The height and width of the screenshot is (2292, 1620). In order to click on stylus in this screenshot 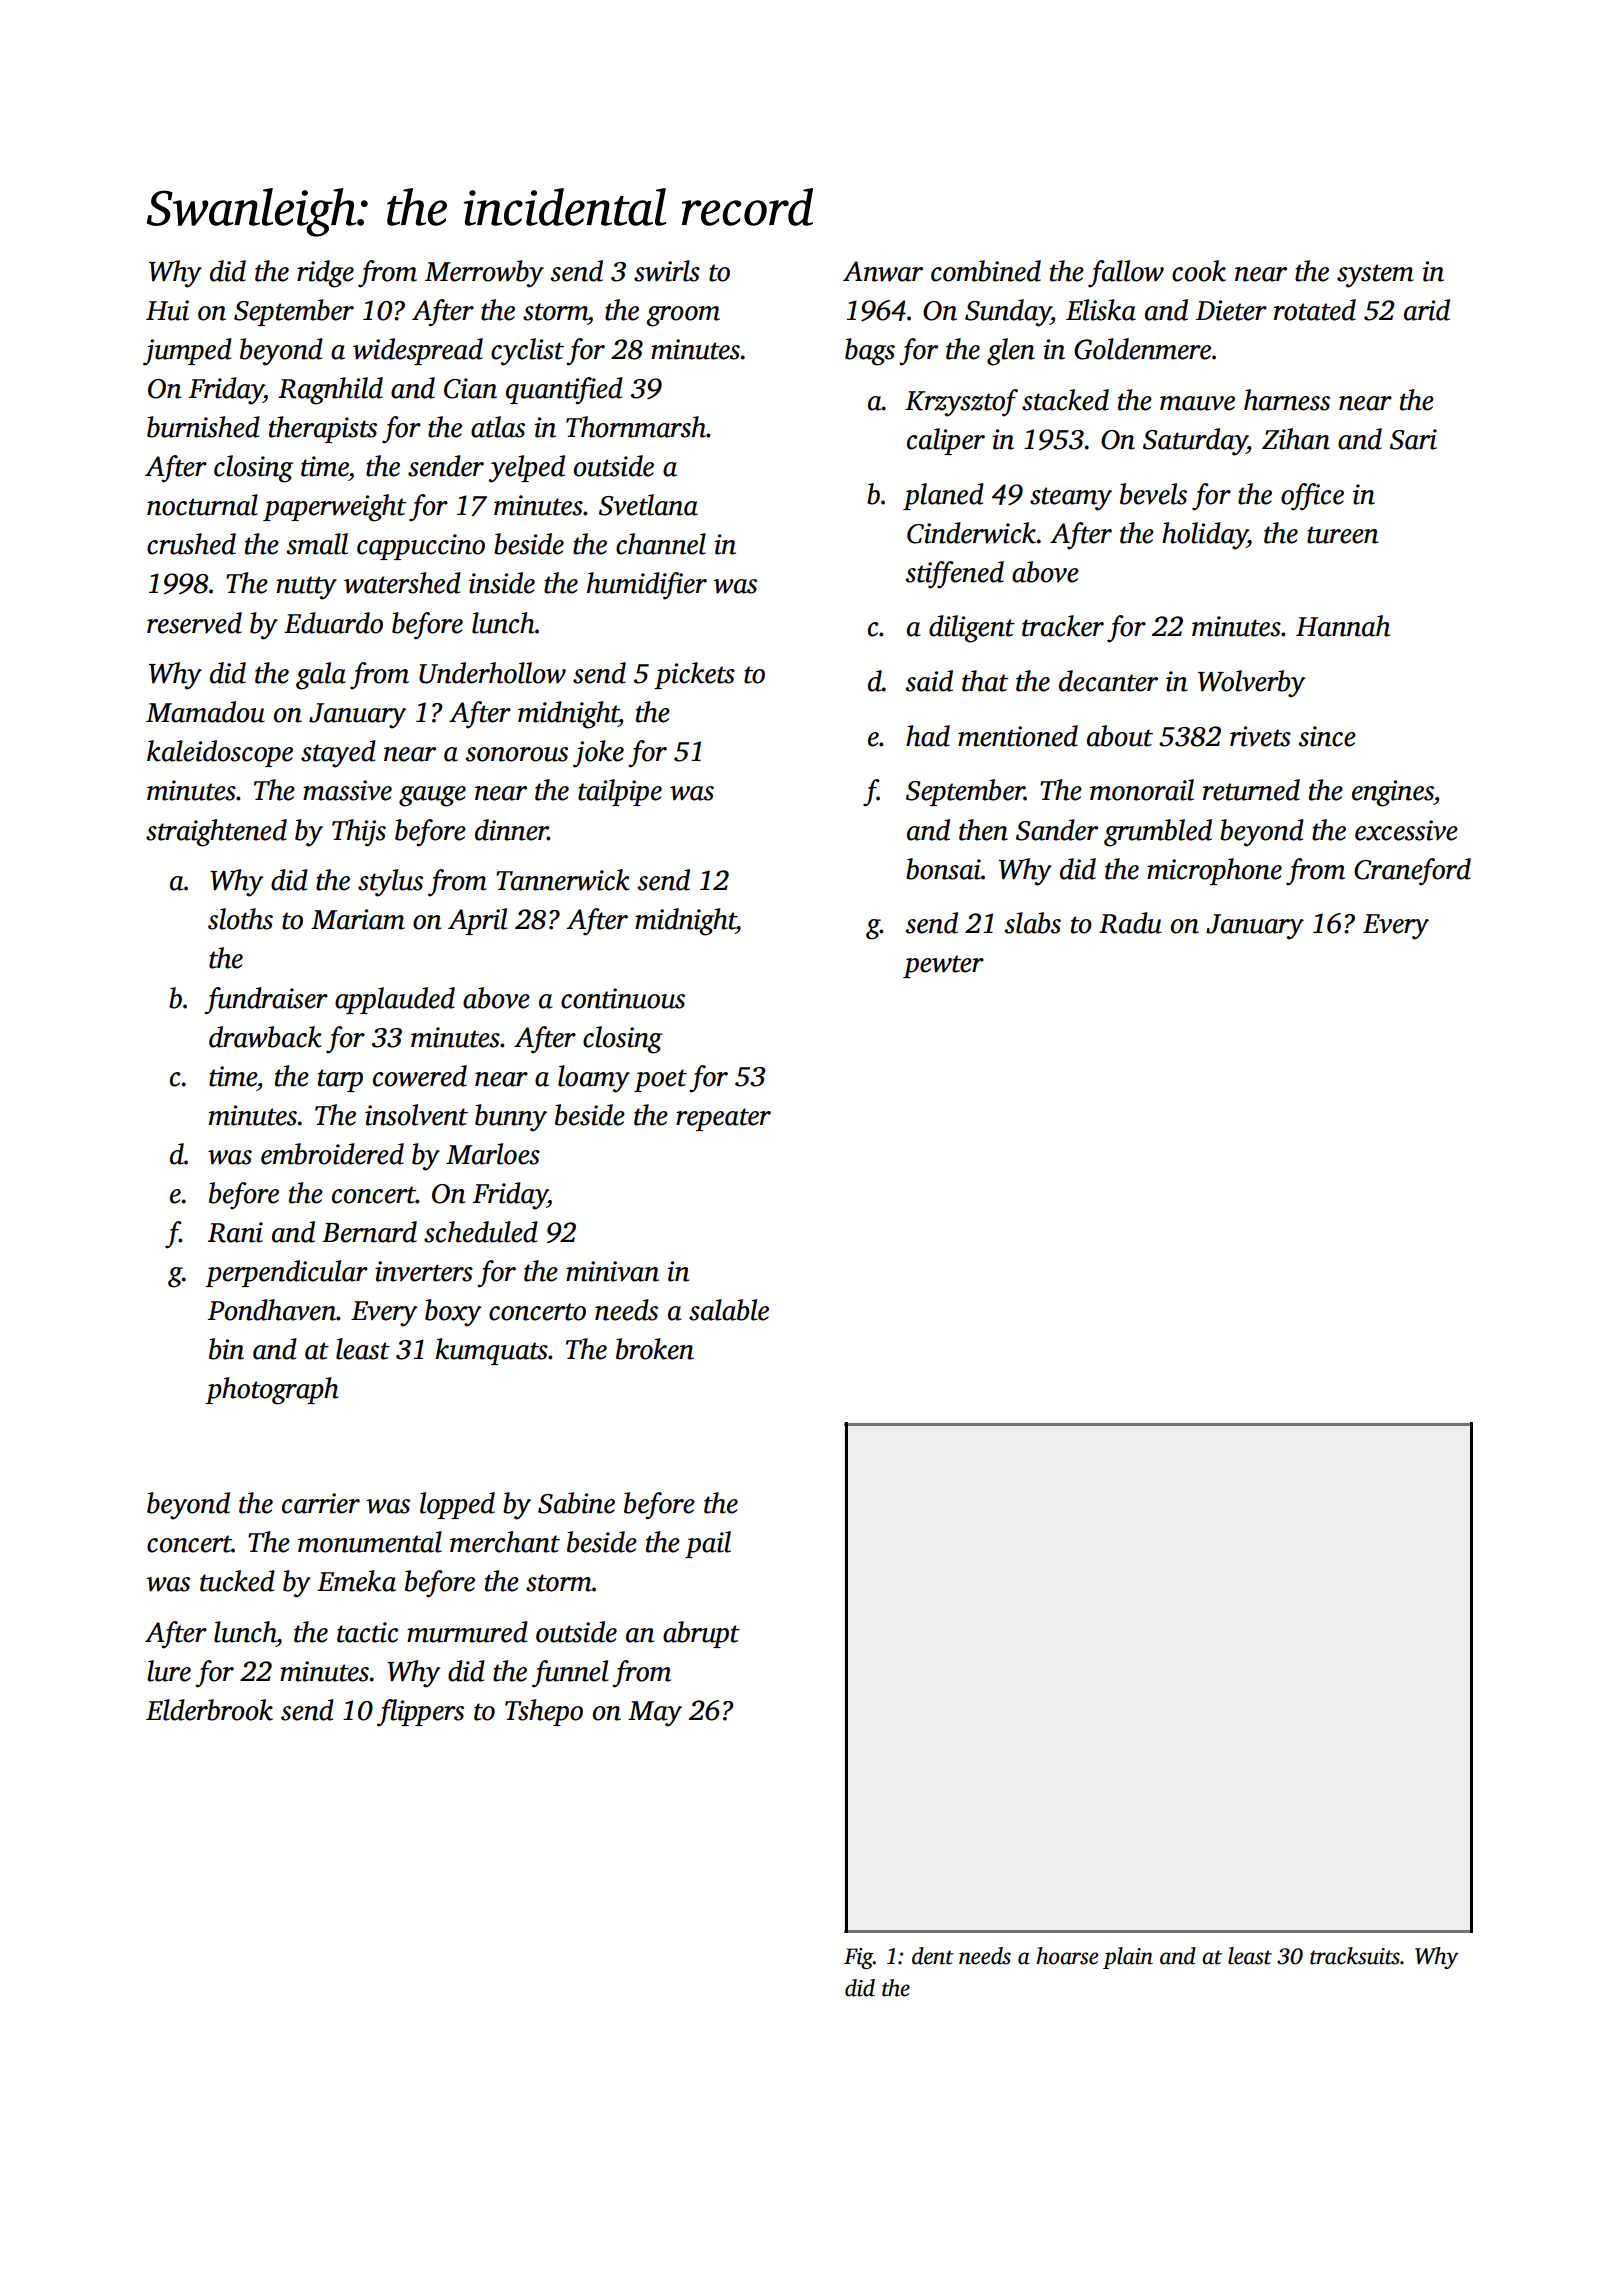, I will do `click(390, 883)`.
